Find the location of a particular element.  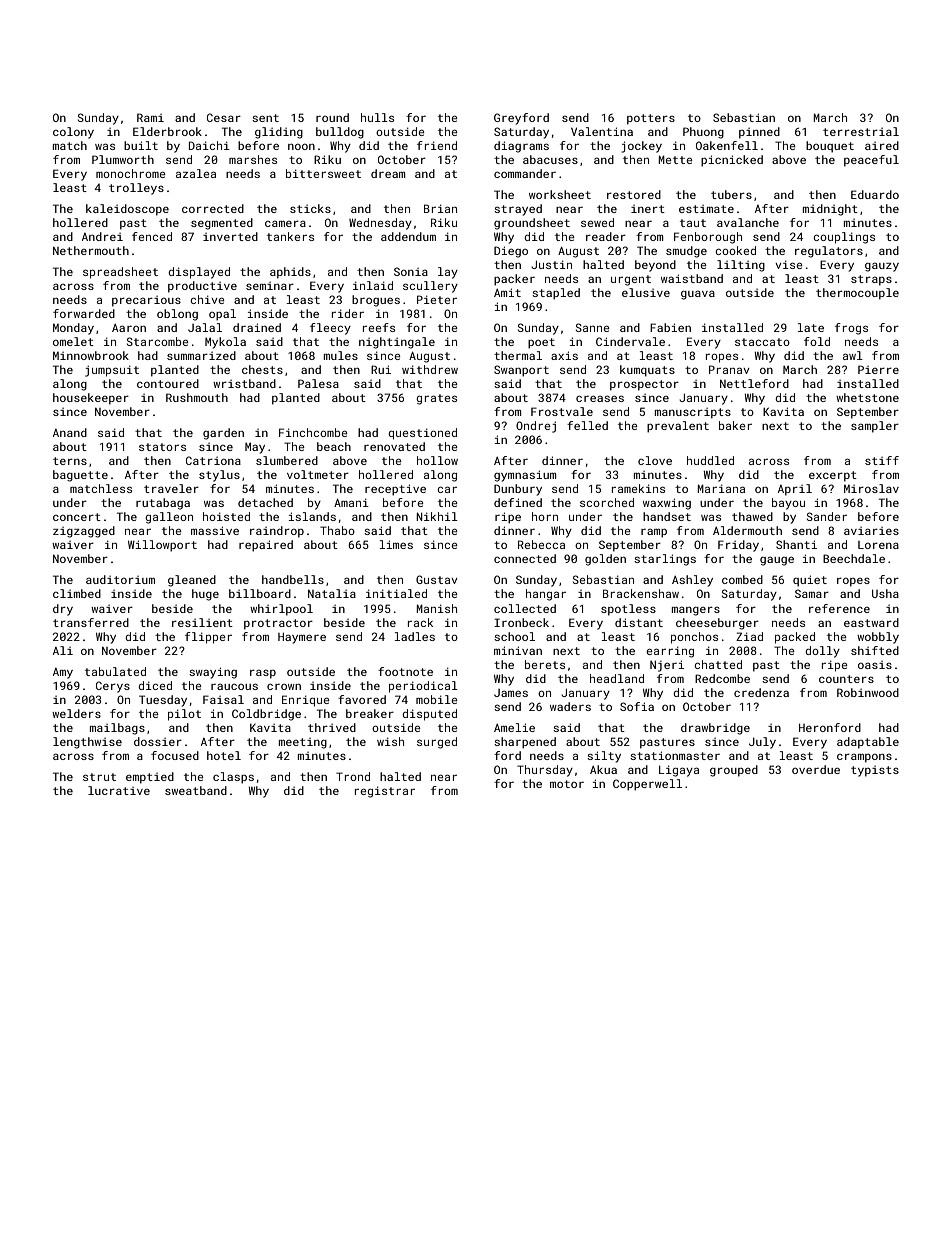

sampler is located at coordinates (875, 427).
